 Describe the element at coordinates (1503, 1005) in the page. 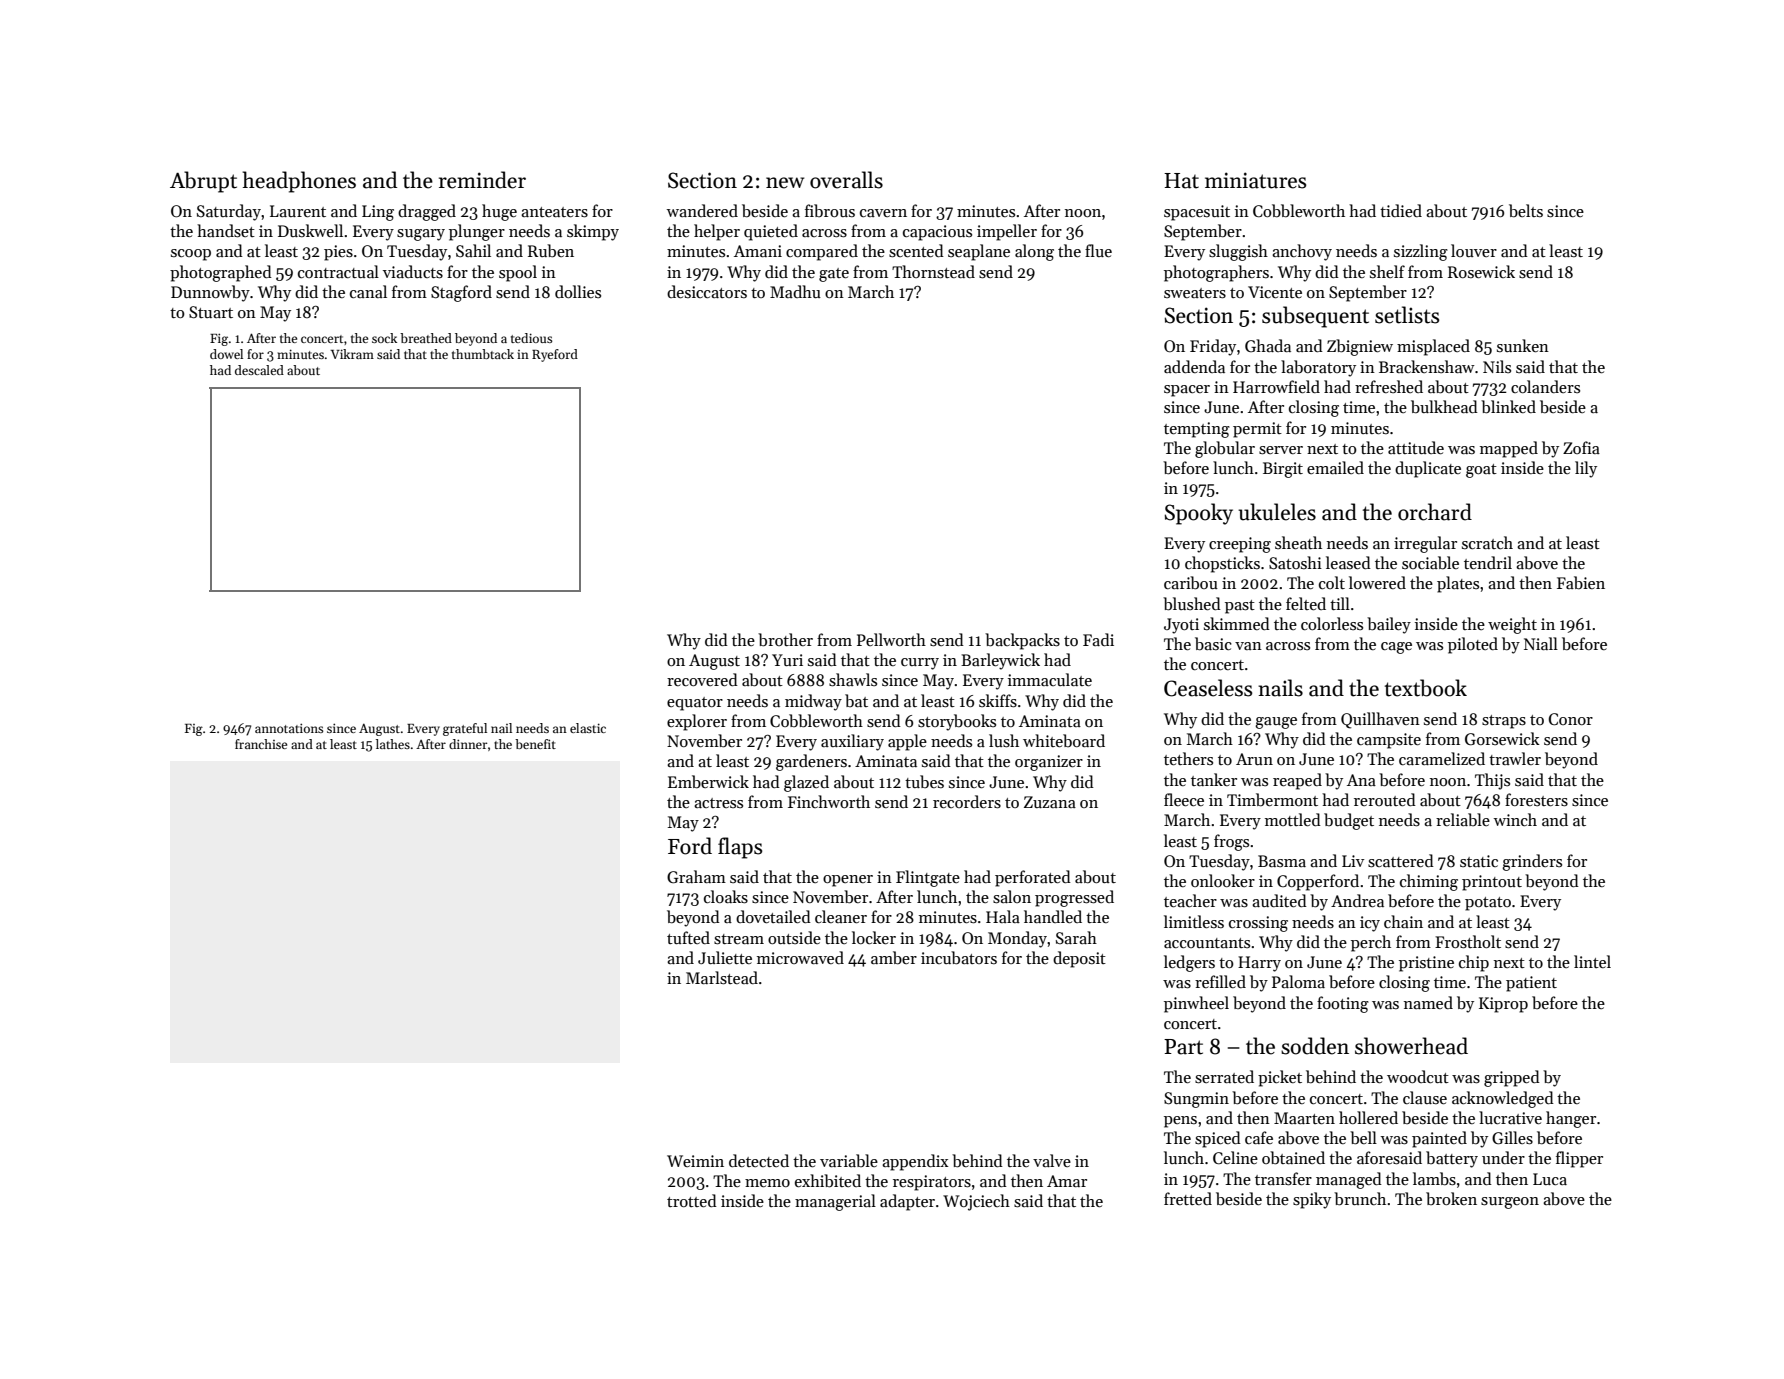

I see `Kiprop` at that location.
